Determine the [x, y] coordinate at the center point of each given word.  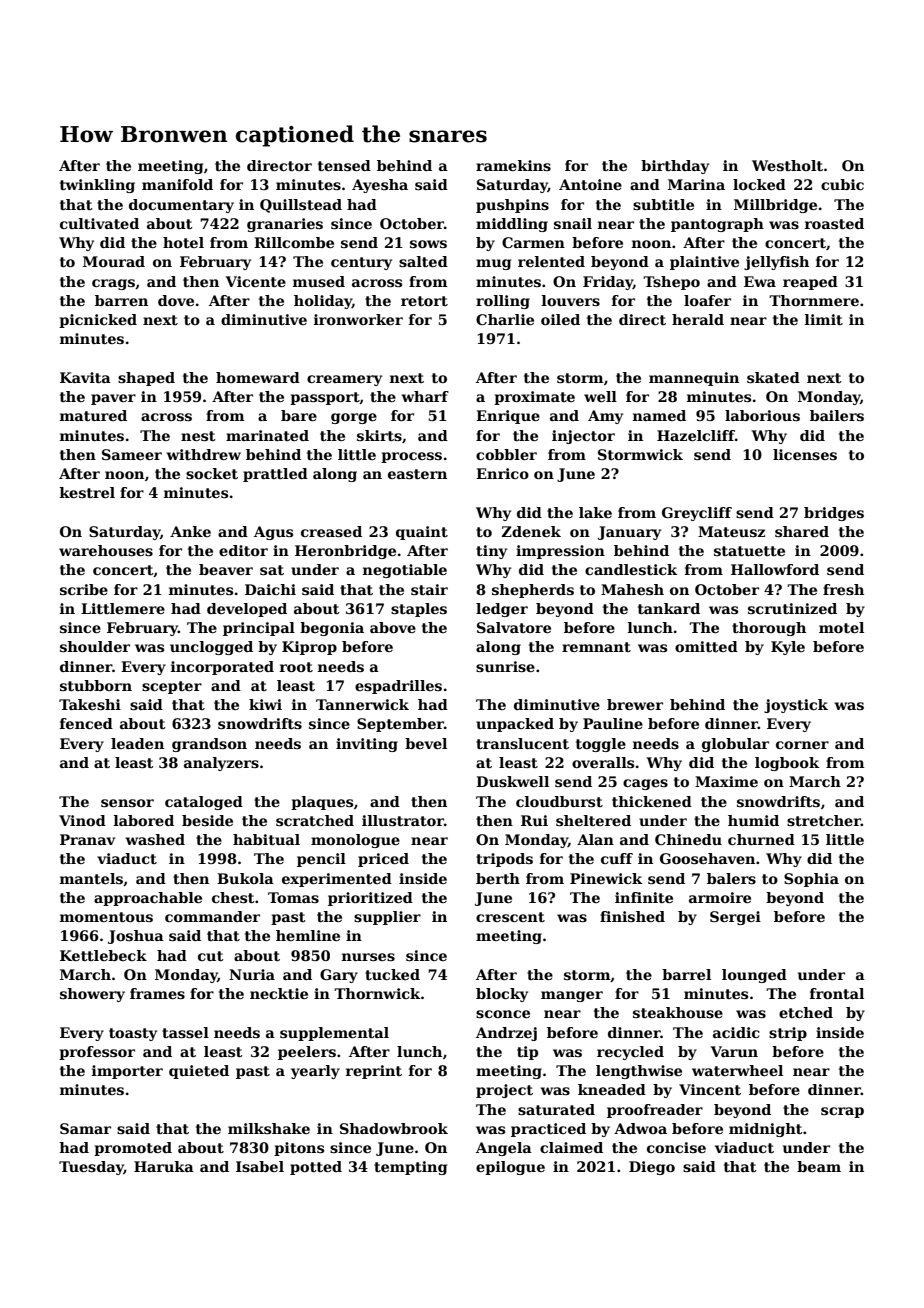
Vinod [82, 820]
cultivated [99, 223]
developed [247, 610]
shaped [146, 379]
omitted [706, 646]
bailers [837, 415]
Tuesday [91, 1168]
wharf [425, 396]
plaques [322, 803]
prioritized [370, 899]
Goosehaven [707, 858]
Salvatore [514, 627]
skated [773, 377]
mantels [91, 878]
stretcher [824, 820]
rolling [503, 302]
